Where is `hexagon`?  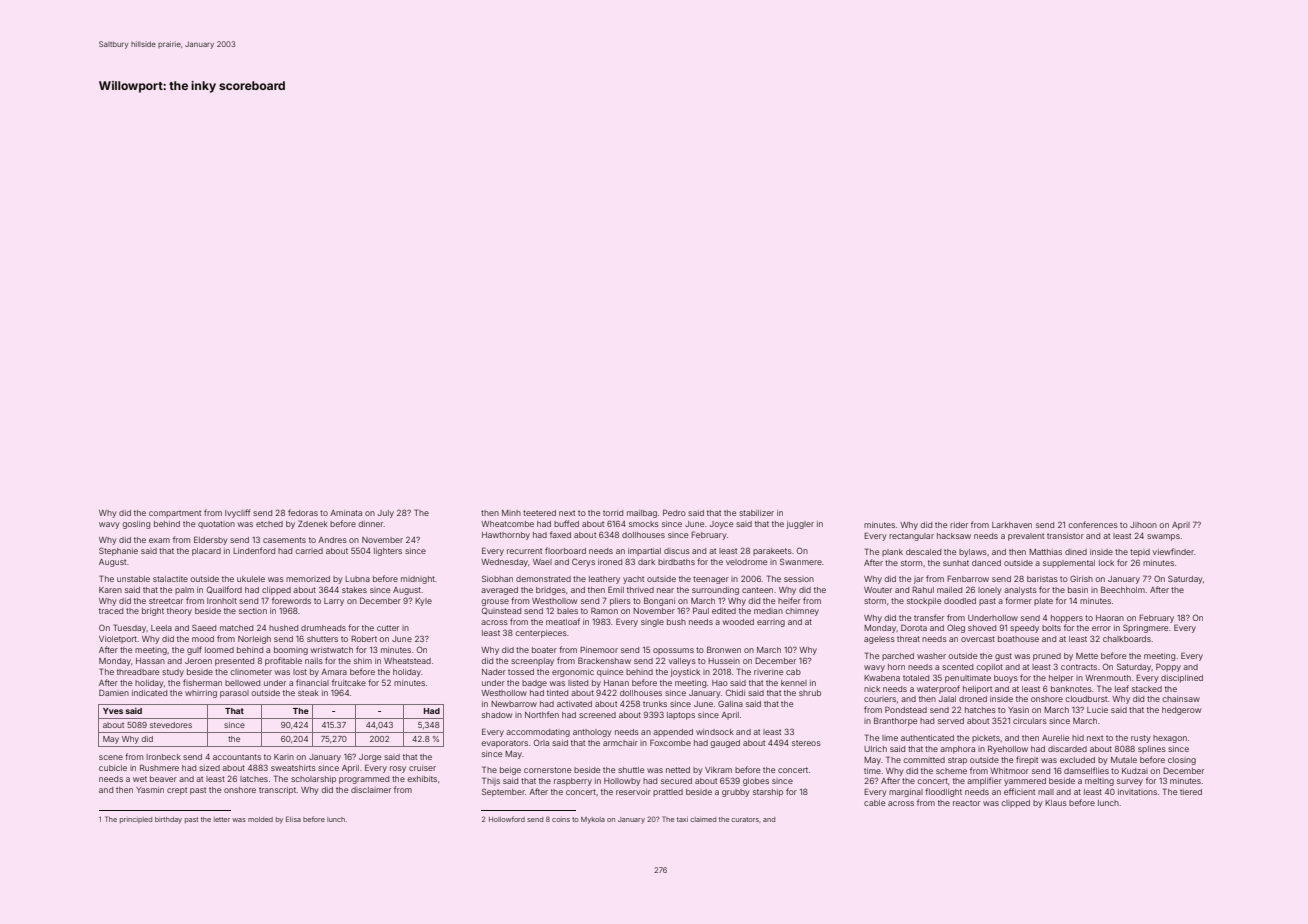
hexagon is located at coordinates (1170, 739).
